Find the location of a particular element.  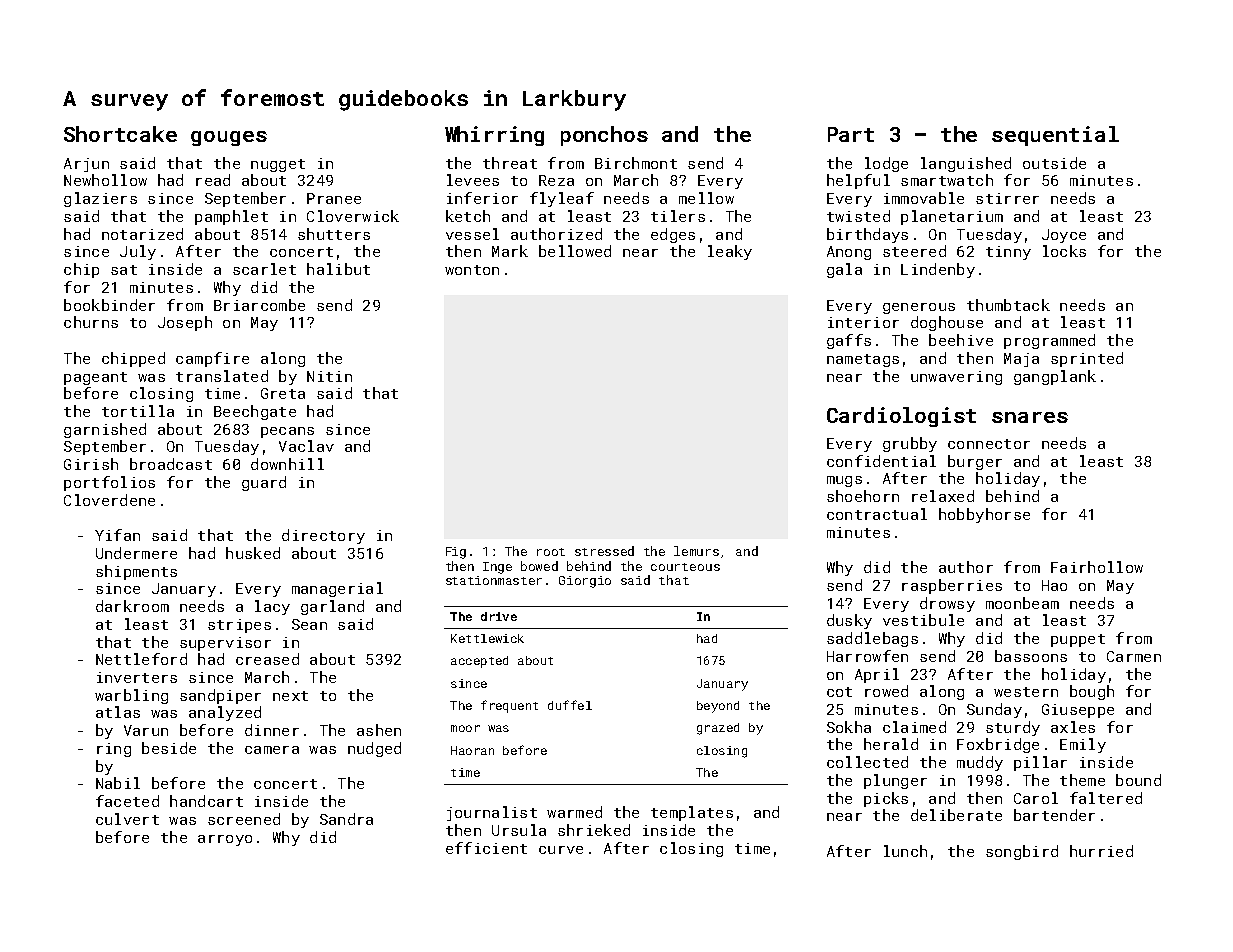

western is located at coordinates (1026, 692).
